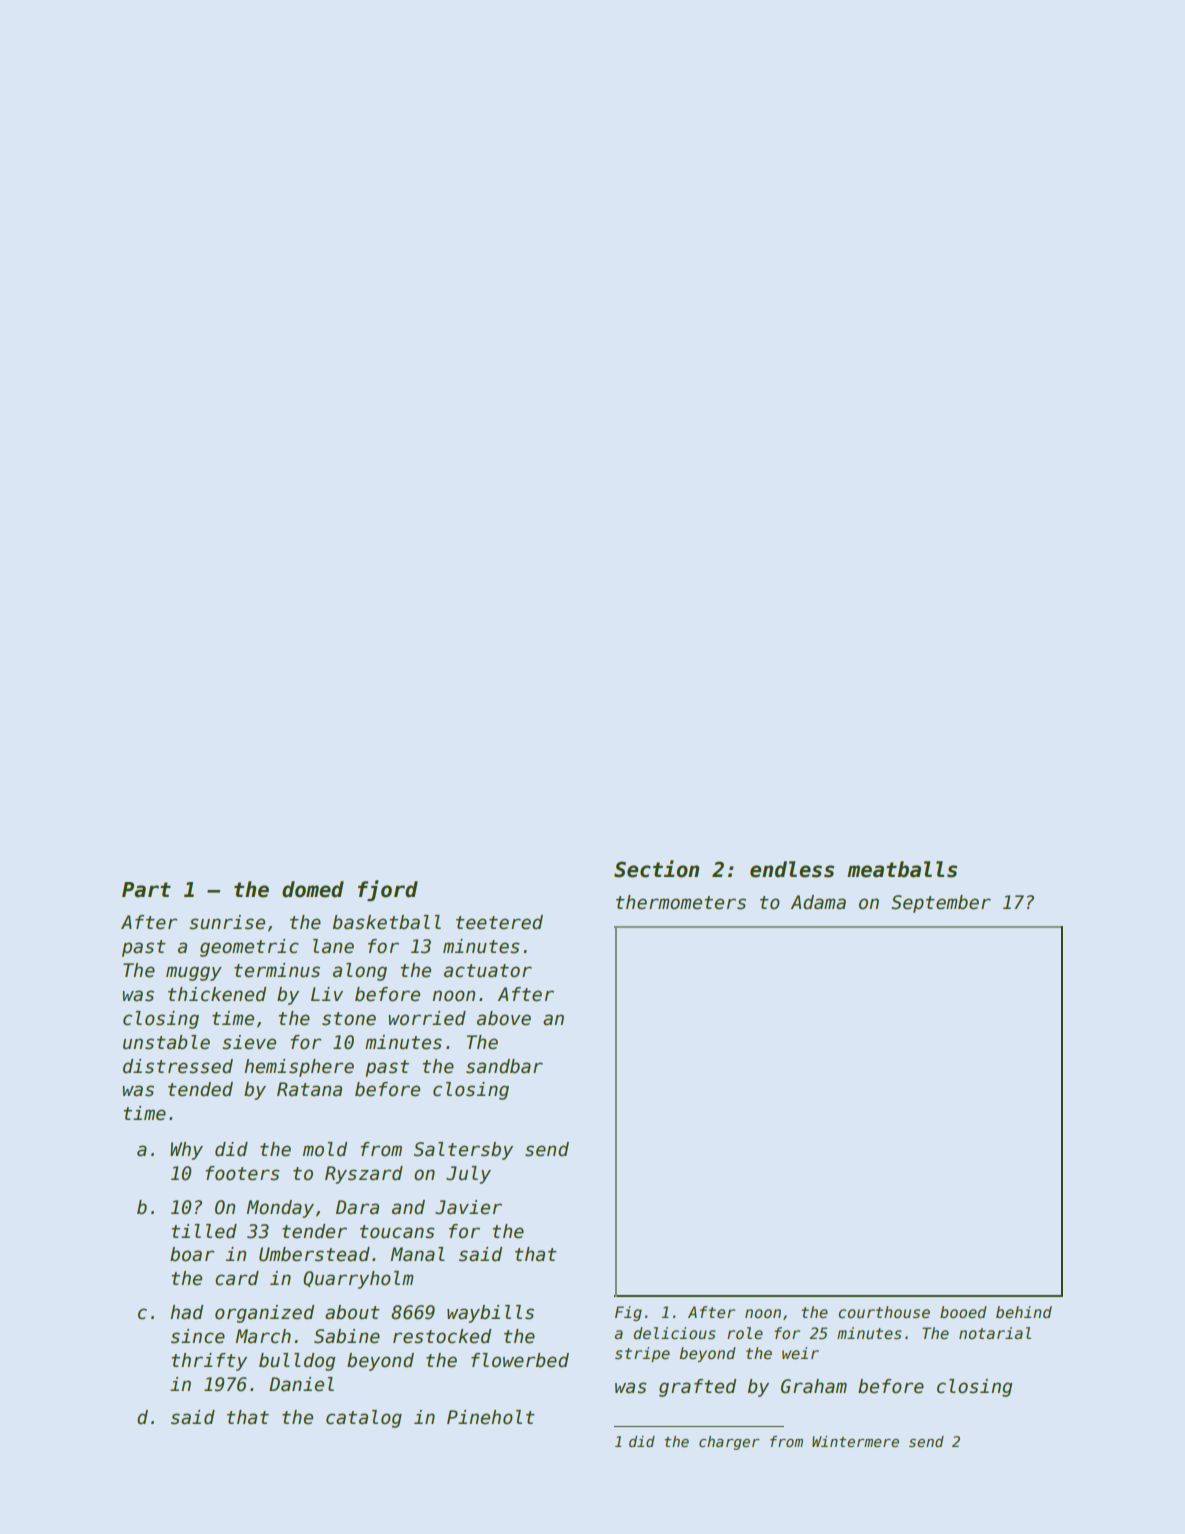 The image size is (1185, 1534). Describe the element at coordinates (364, 1419) in the screenshot. I see `catalog` at that location.
